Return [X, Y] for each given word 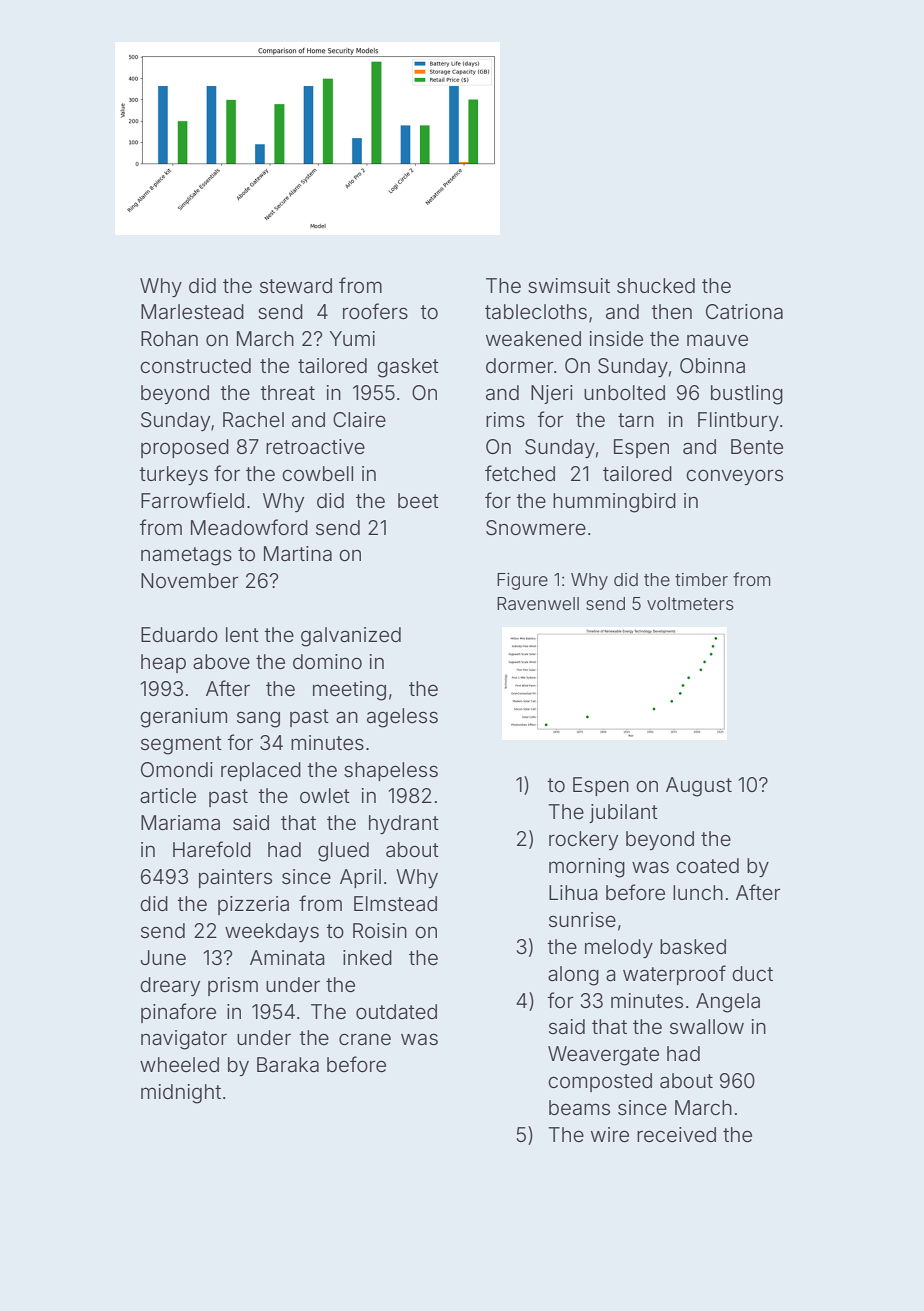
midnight [181, 1094]
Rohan [169, 338]
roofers [375, 311]
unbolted [624, 392]
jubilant [623, 813]
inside [616, 338]
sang [258, 719]
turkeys [173, 475]
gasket [408, 368]
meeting [349, 691]
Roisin [380, 930]
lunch [698, 892]
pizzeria [253, 905]
